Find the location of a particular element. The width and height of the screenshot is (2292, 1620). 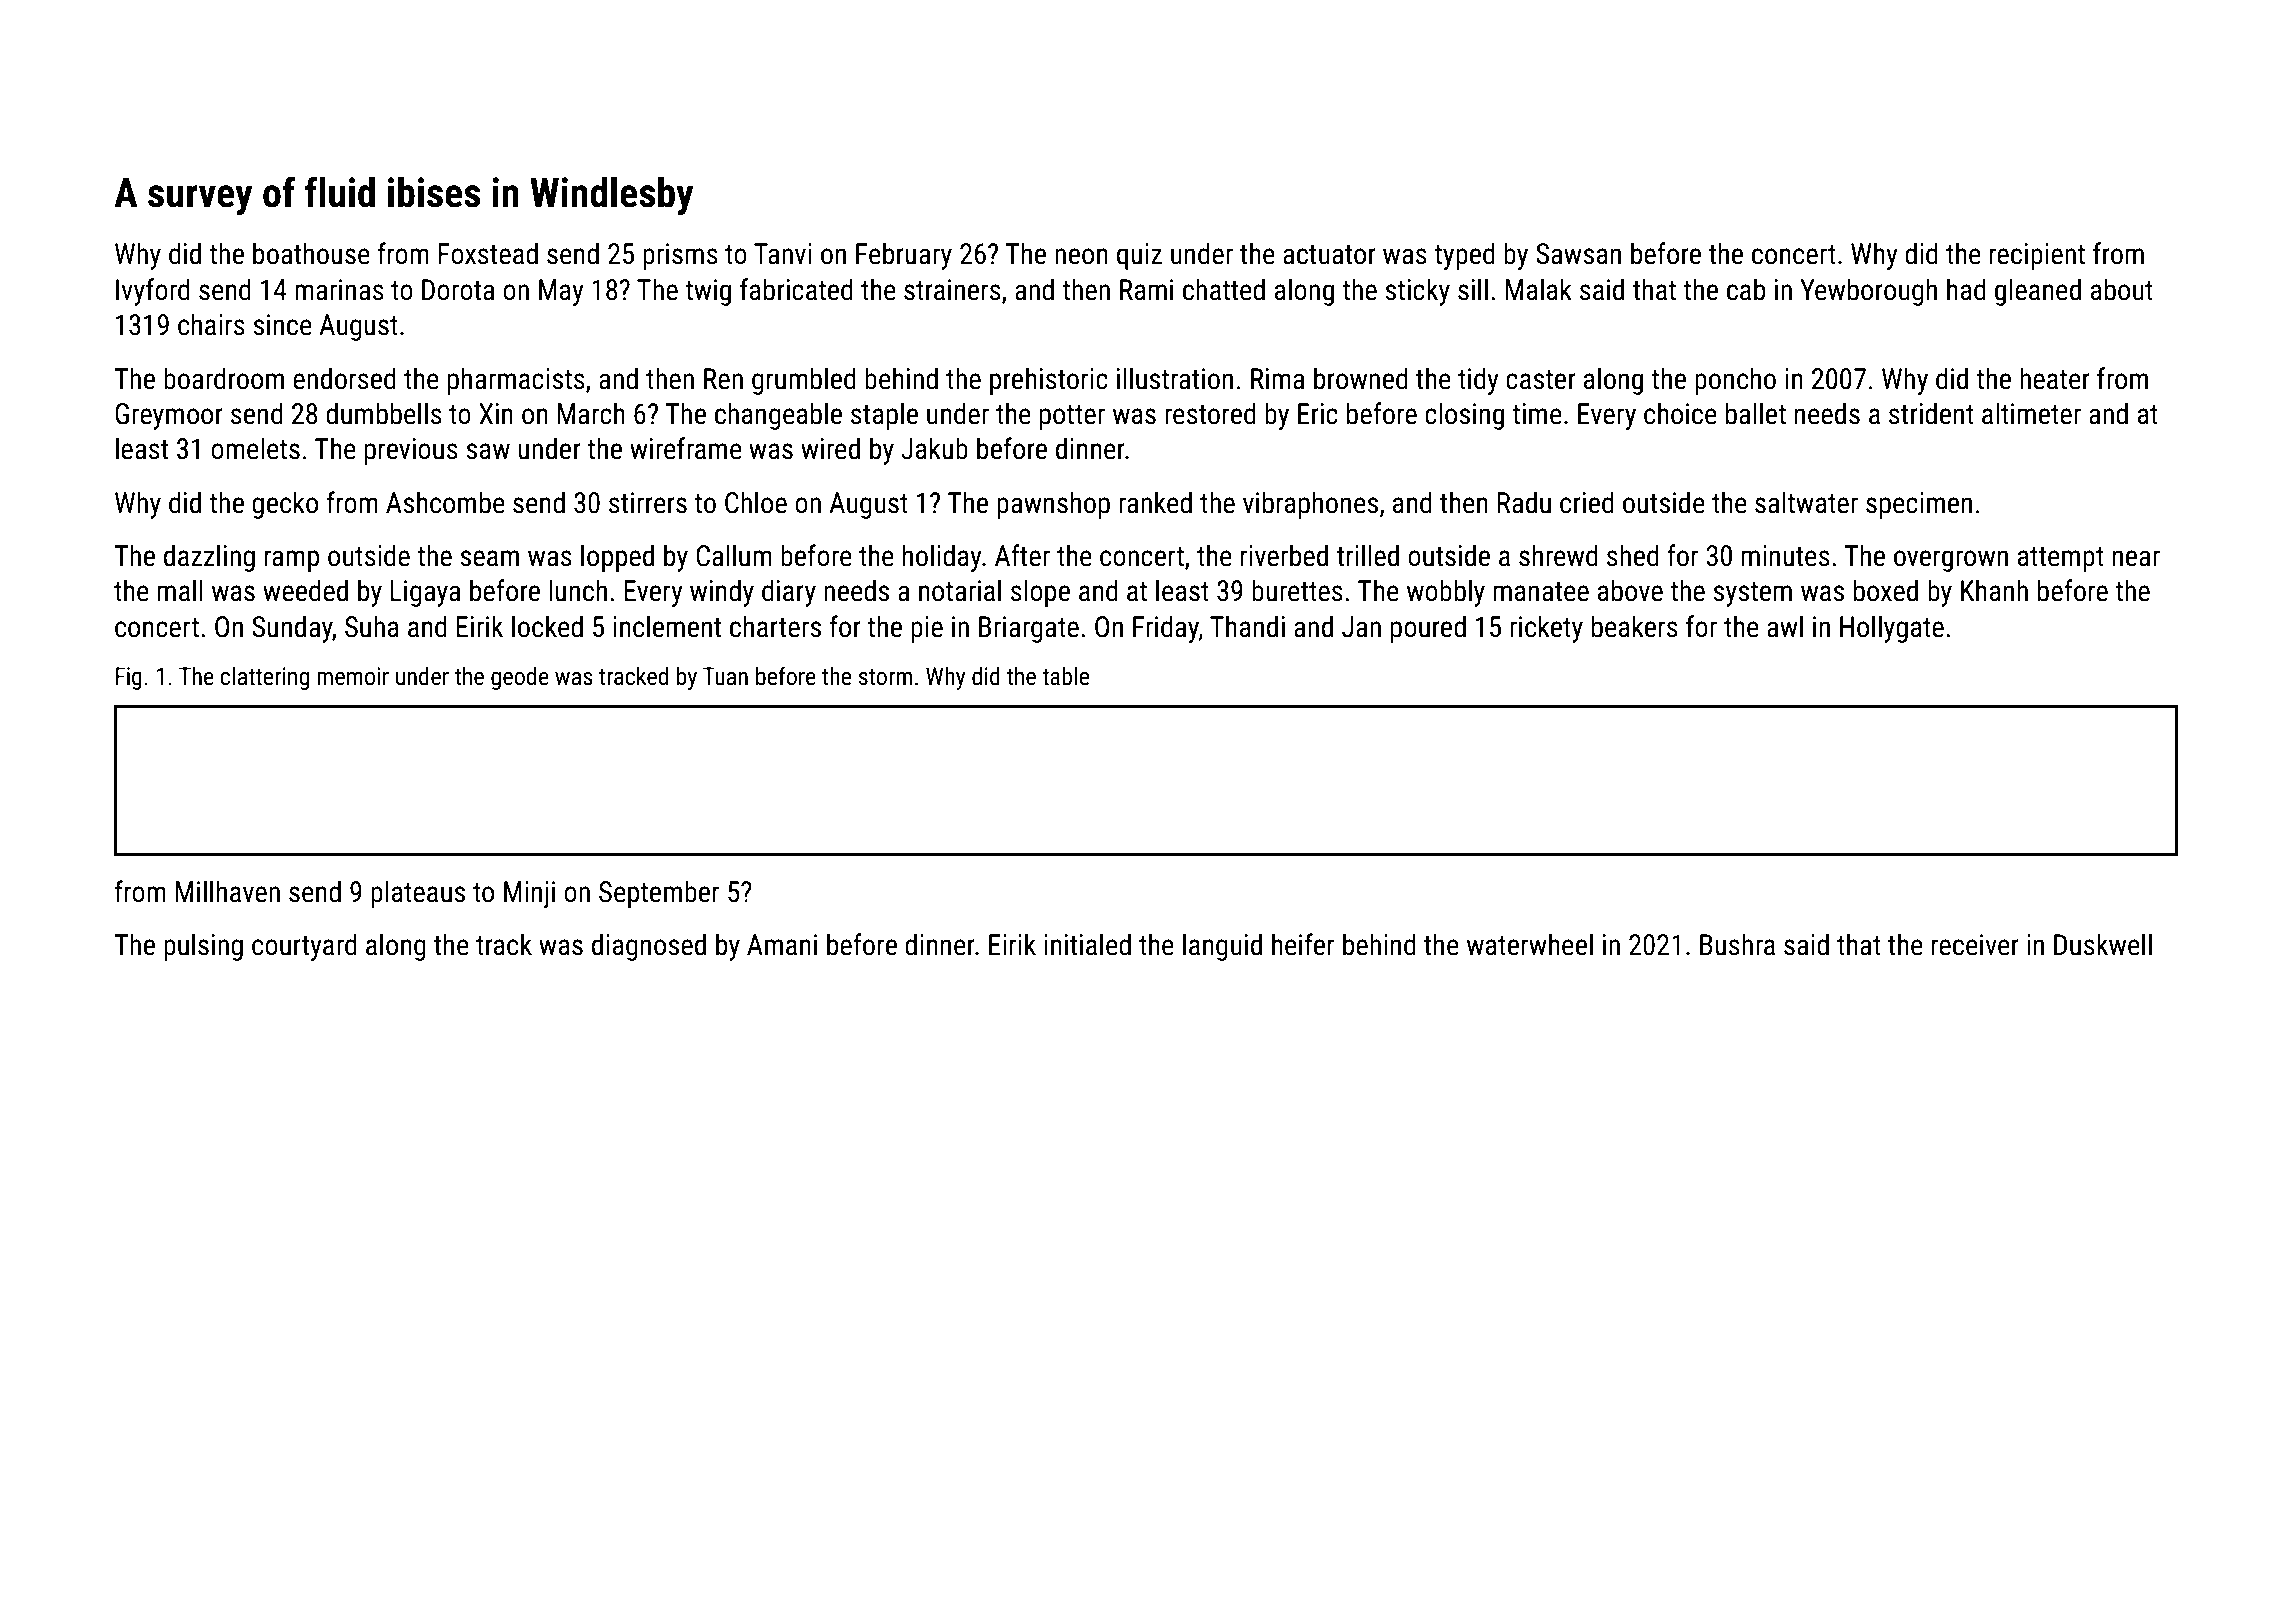

Foxstead is located at coordinates (488, 253).
